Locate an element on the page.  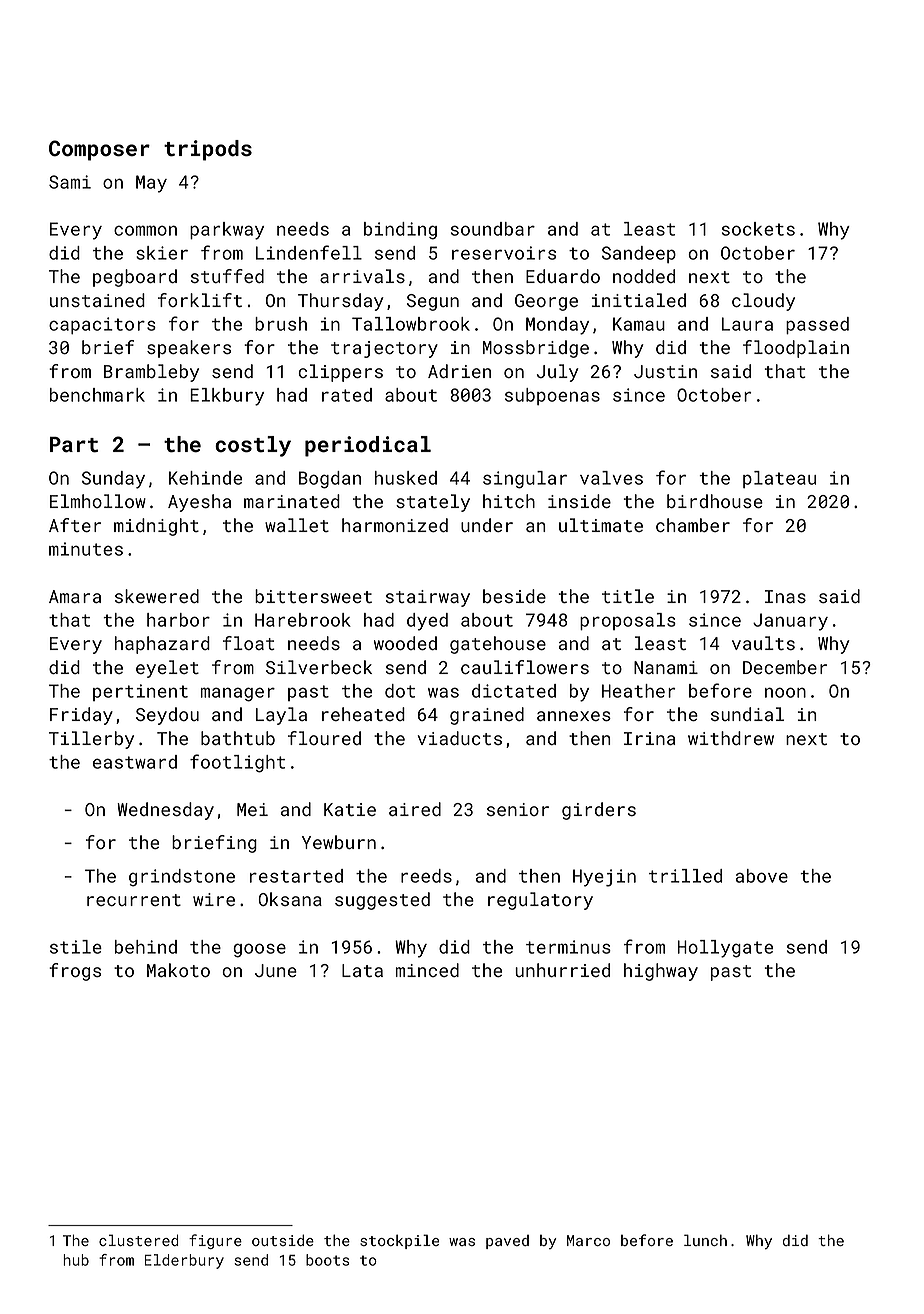
stately is located at coordinates (433, 503).
